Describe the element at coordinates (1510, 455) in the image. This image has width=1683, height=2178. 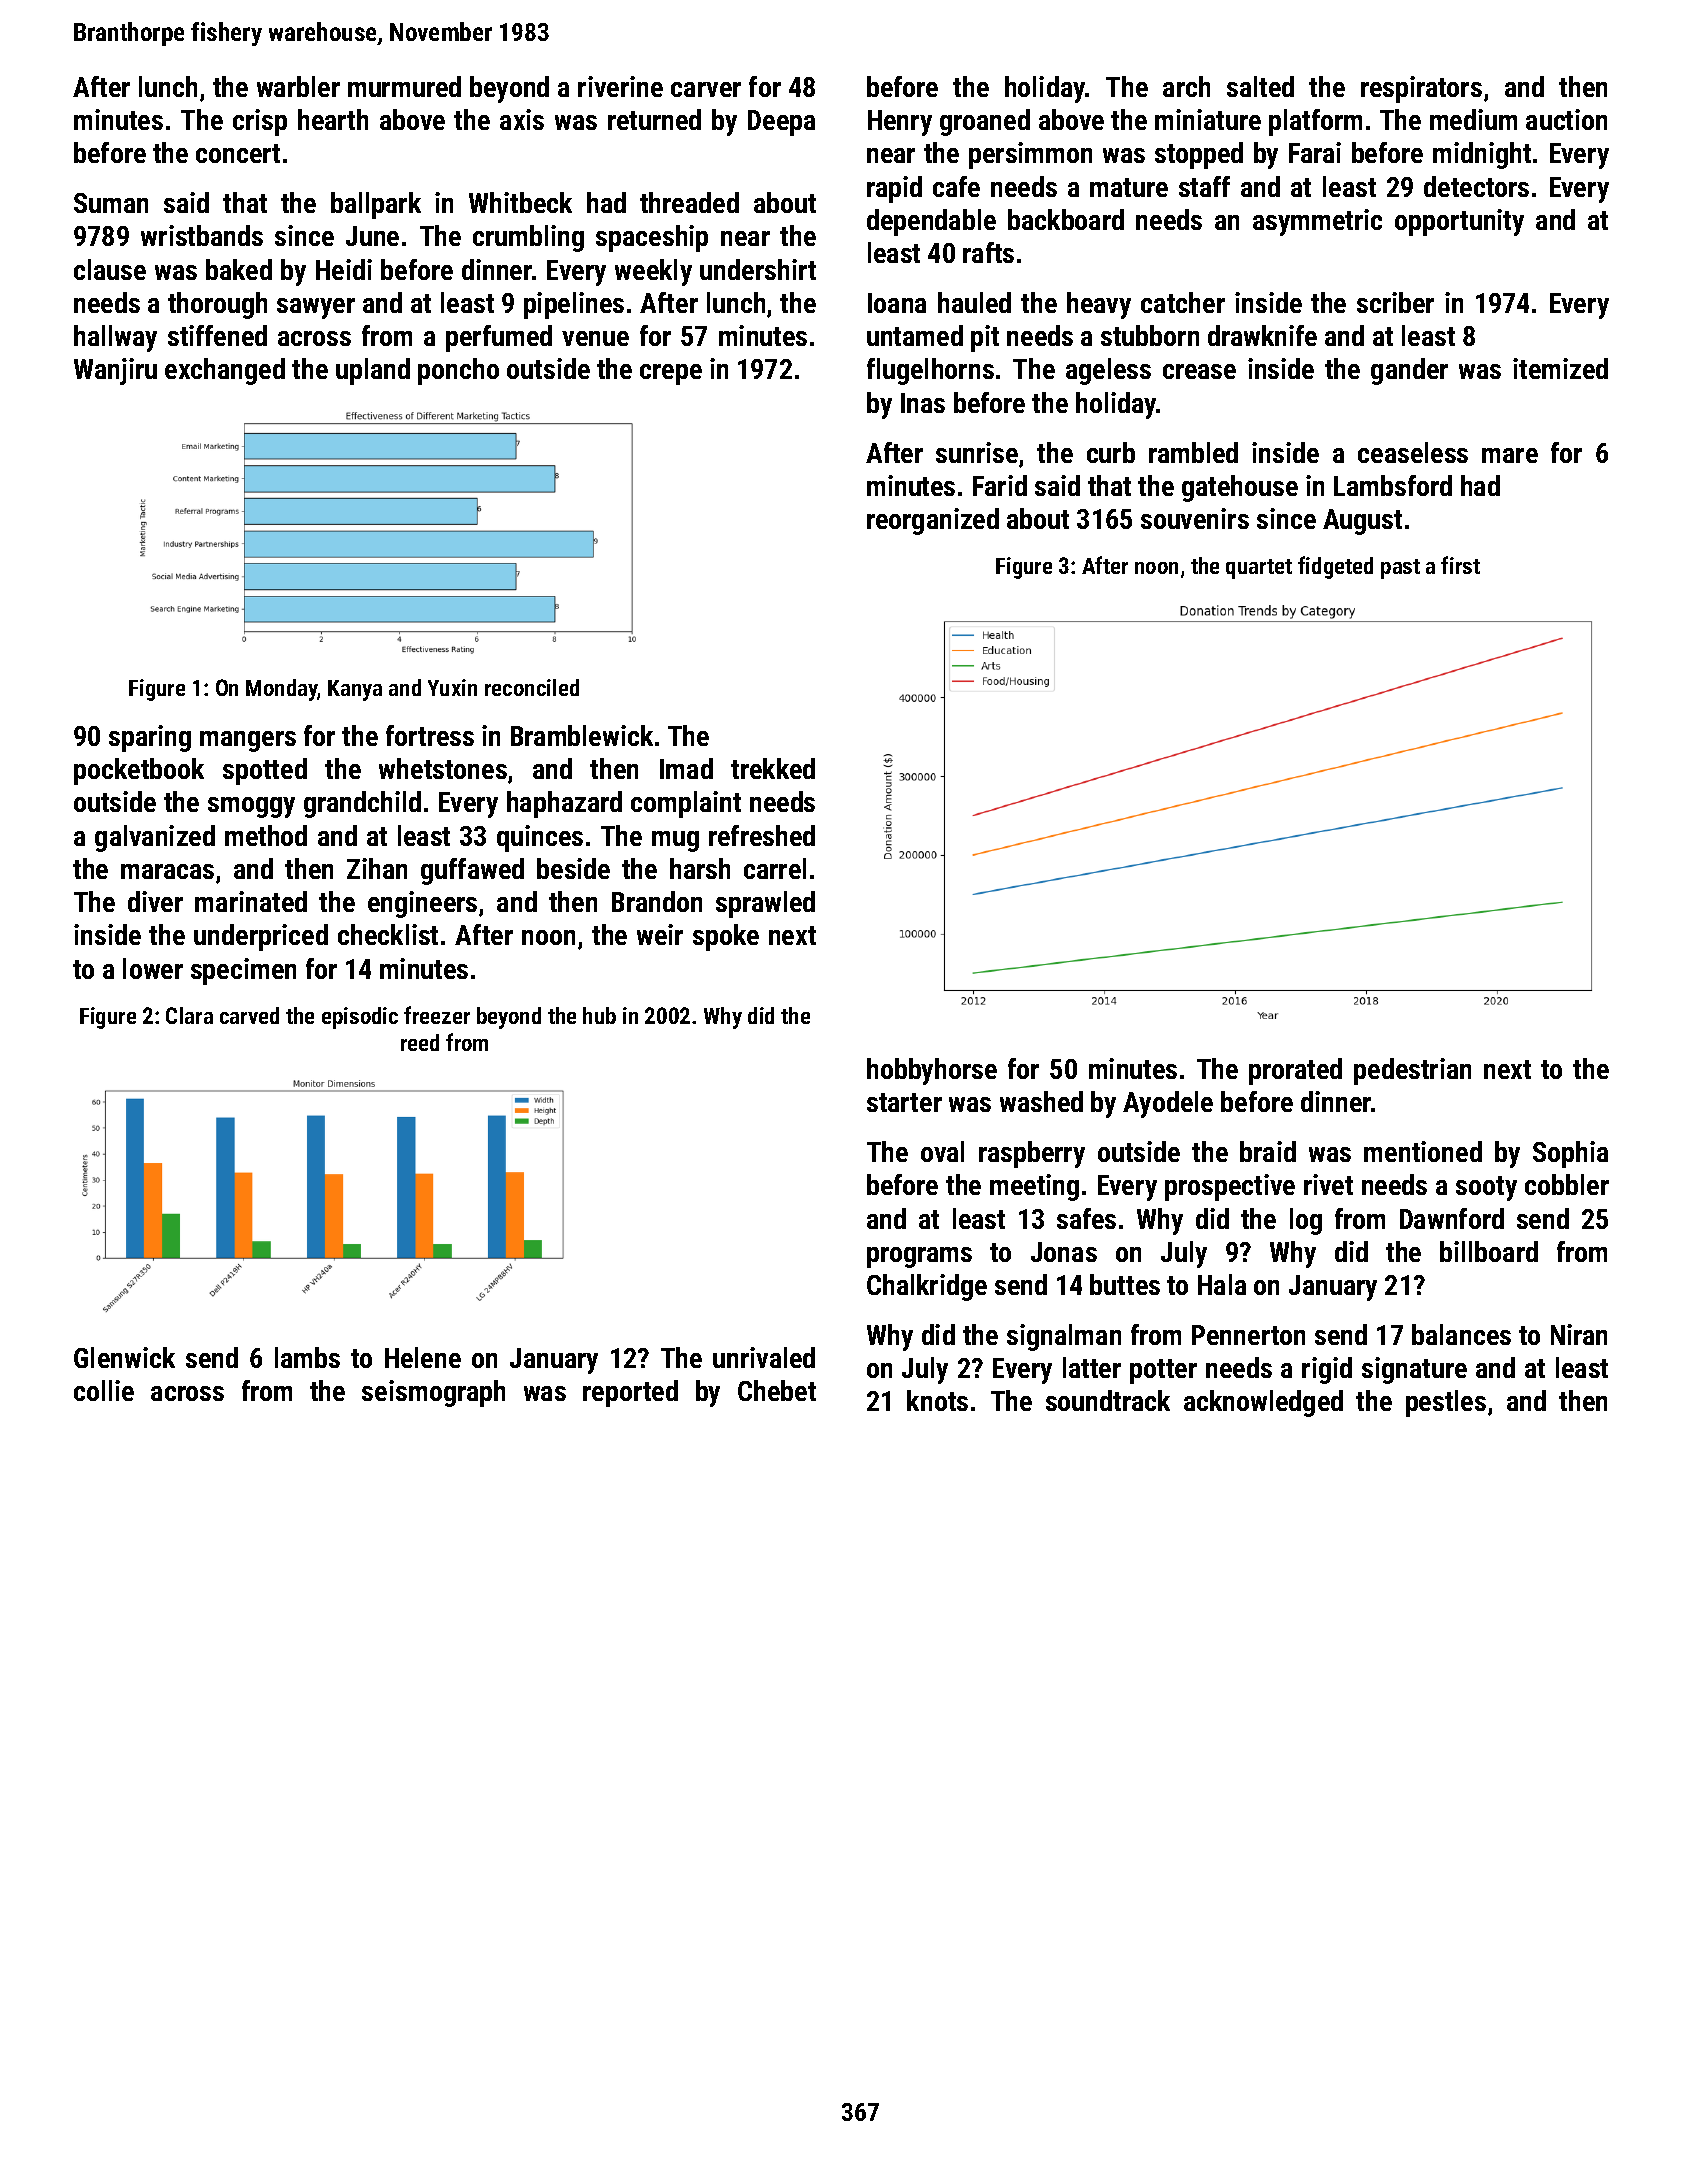
I see `mare` at that location.
